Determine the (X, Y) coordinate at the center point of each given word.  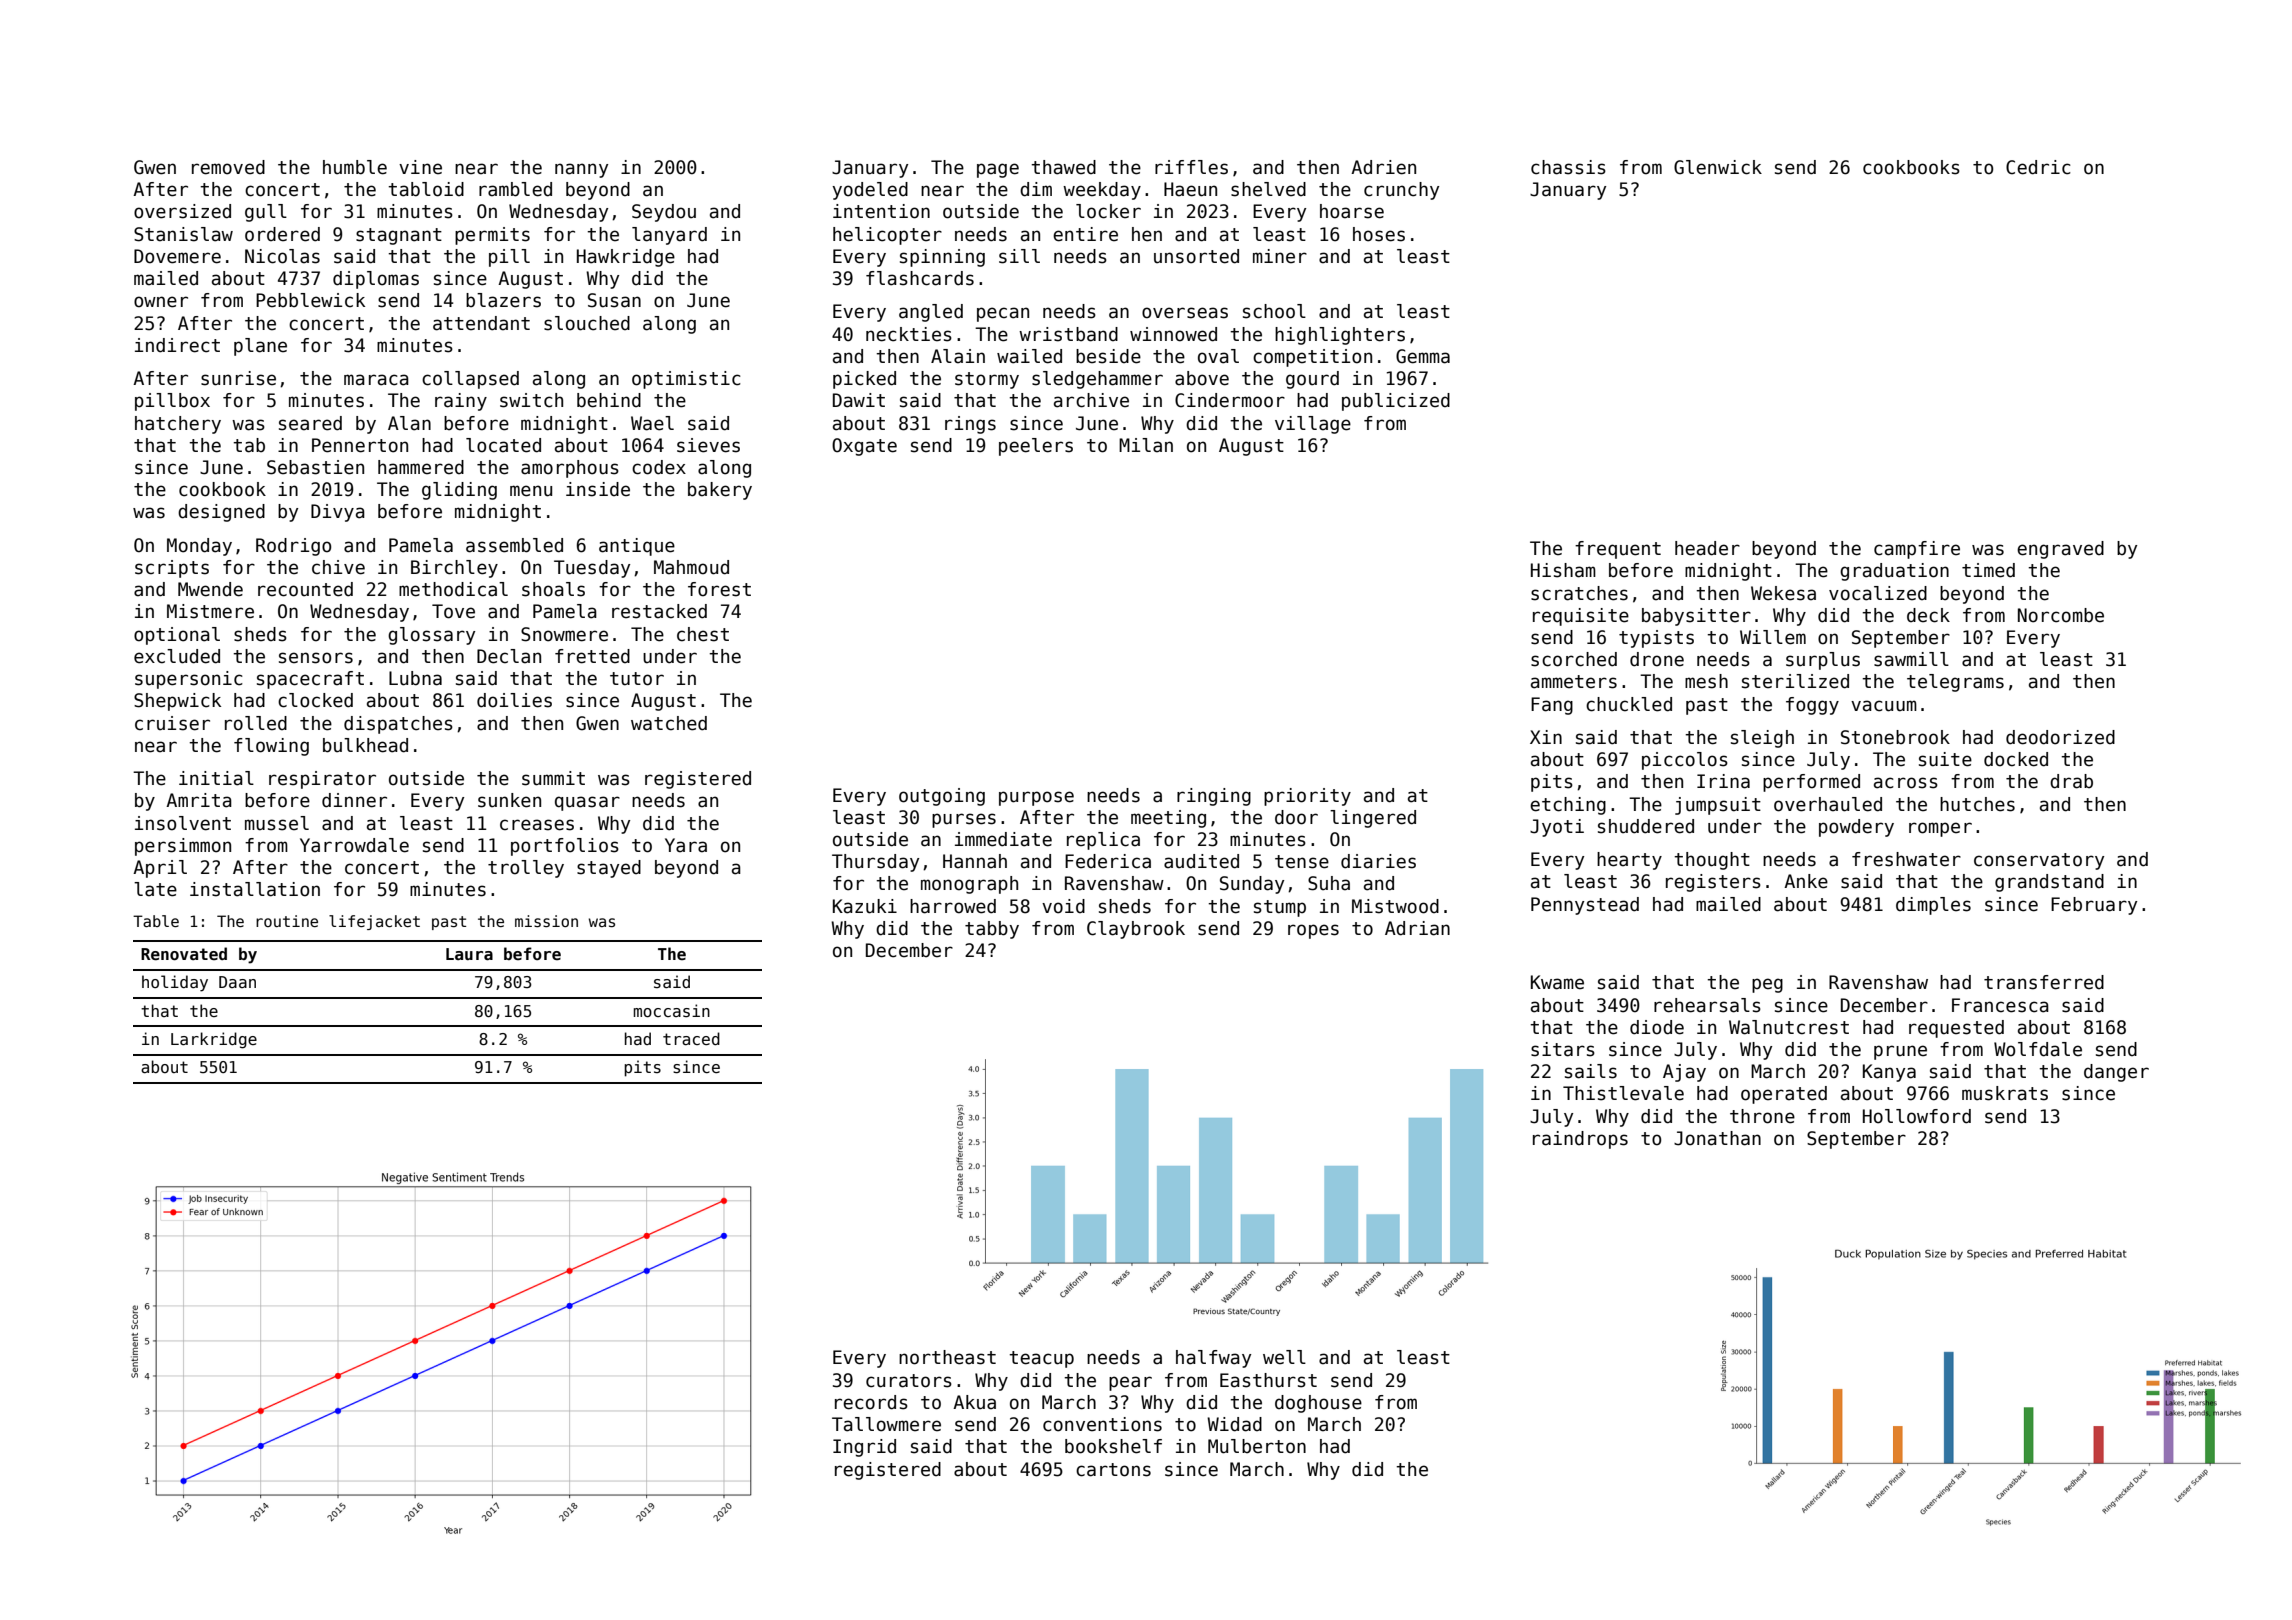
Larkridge (214, 1040)
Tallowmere (886, 1424)
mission (546, 921)
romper (1940, 829)
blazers (503, 300)
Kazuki (865, 906)
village (1313, 425)
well (1284, 1357)
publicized (1396, 402)
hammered (421, 467)
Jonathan (1717, 1138)
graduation (1894, 572)
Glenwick (1718, 167)
